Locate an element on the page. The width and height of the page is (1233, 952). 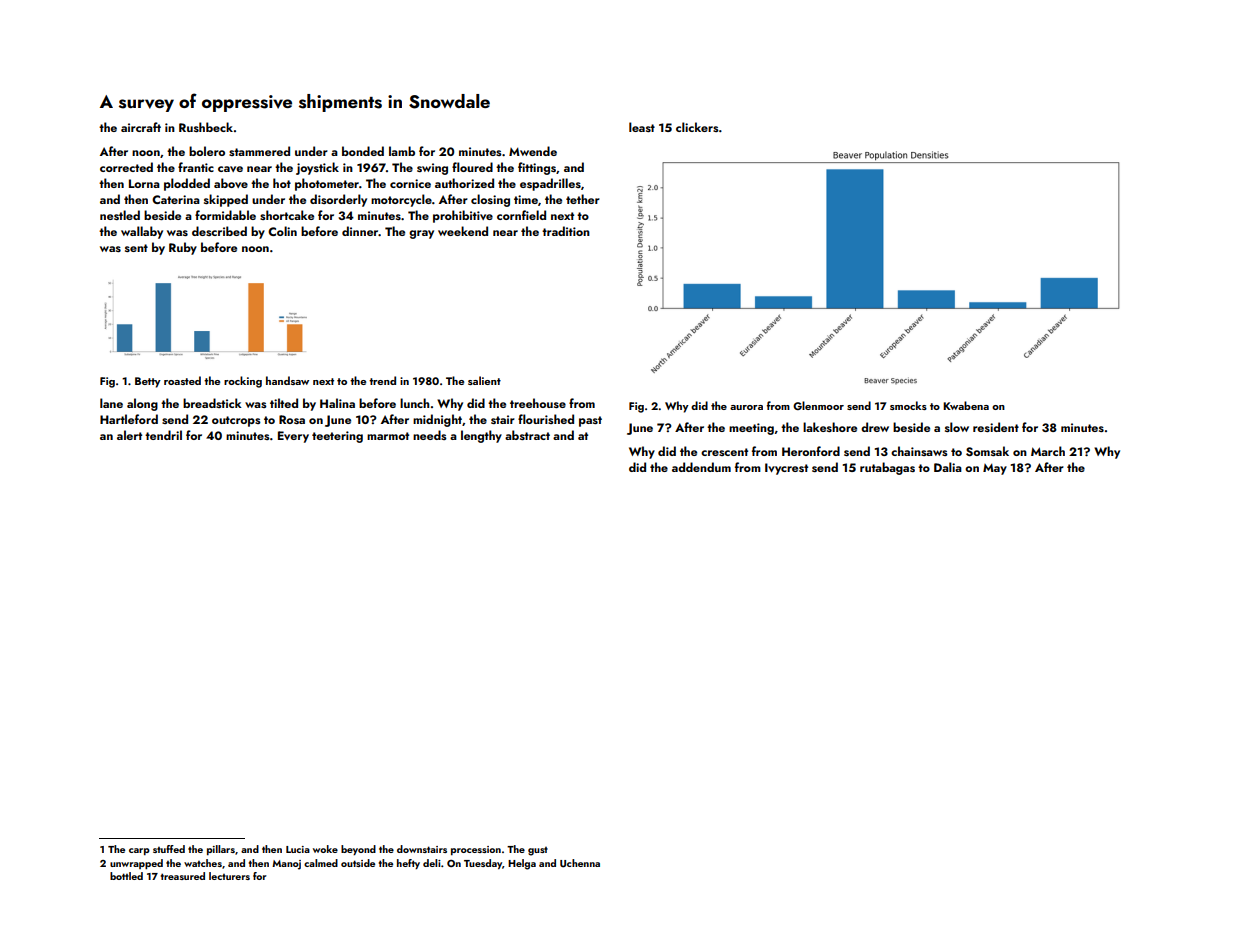
handsaw is located at coordinates (287, 380).
